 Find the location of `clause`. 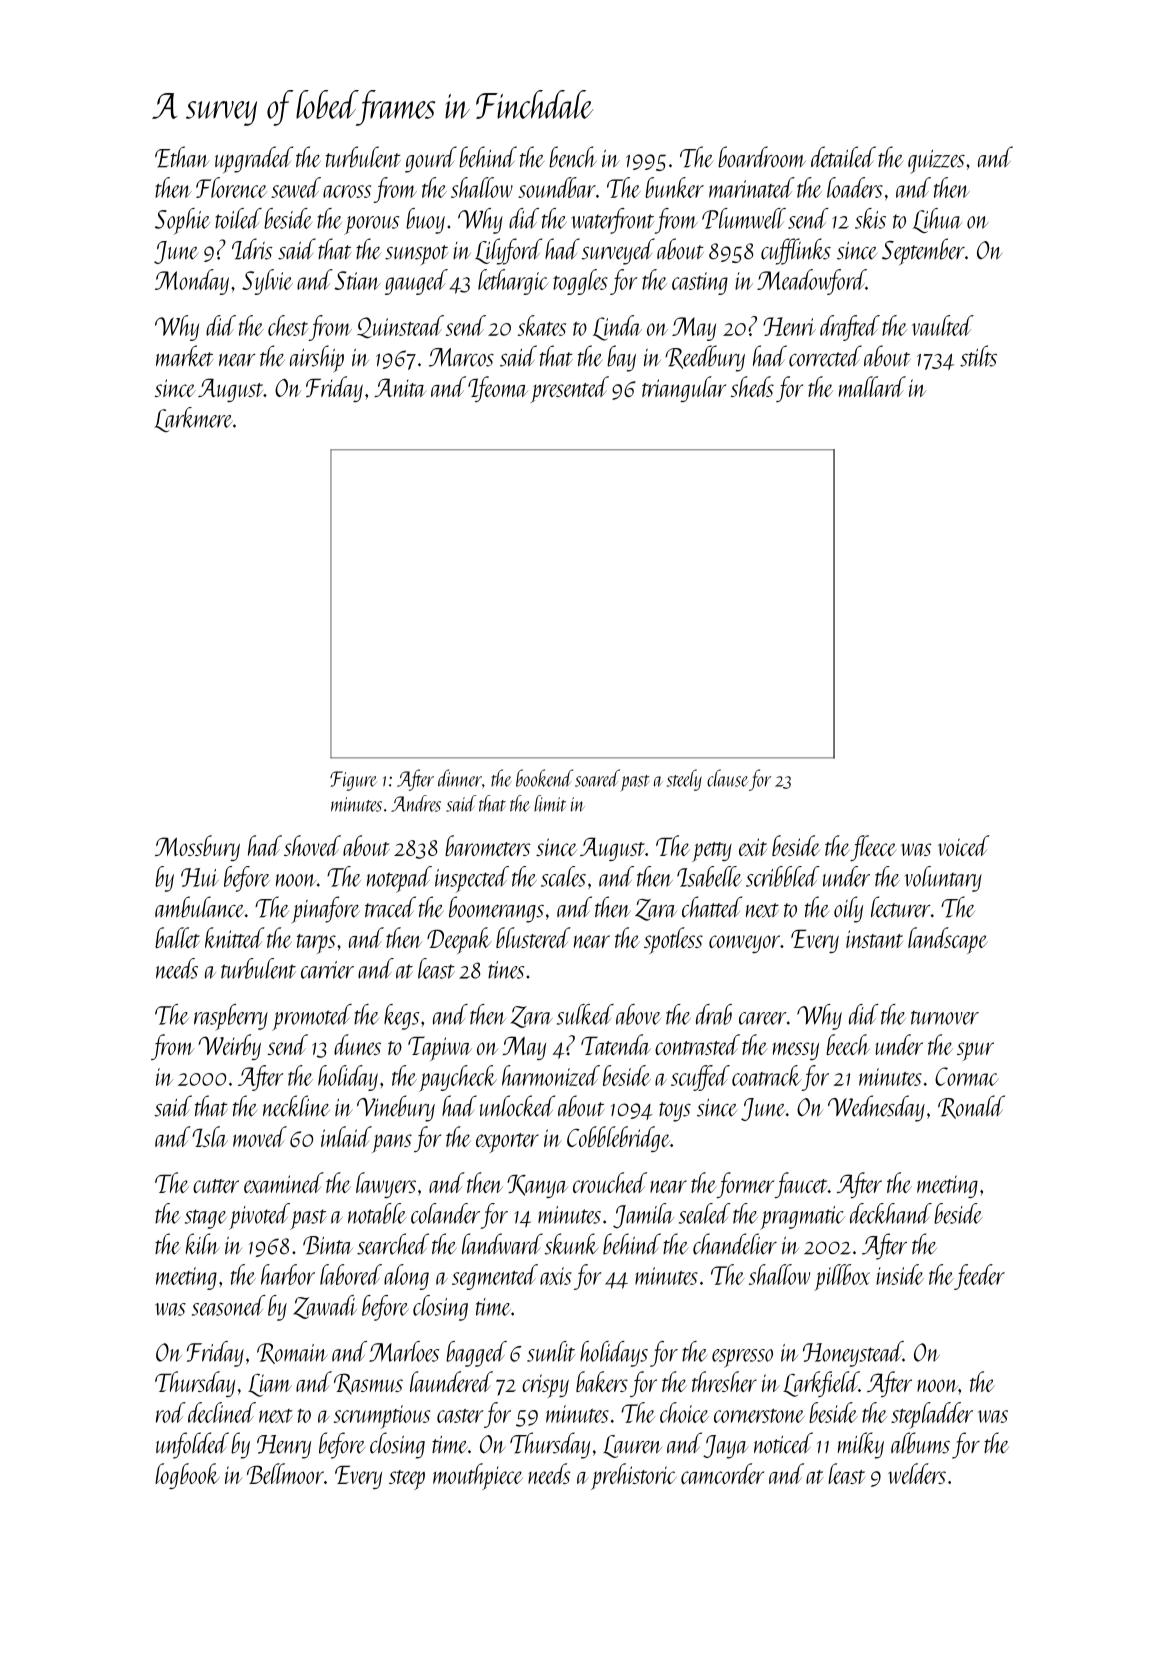

clause is located at coordinates (728, 778).
